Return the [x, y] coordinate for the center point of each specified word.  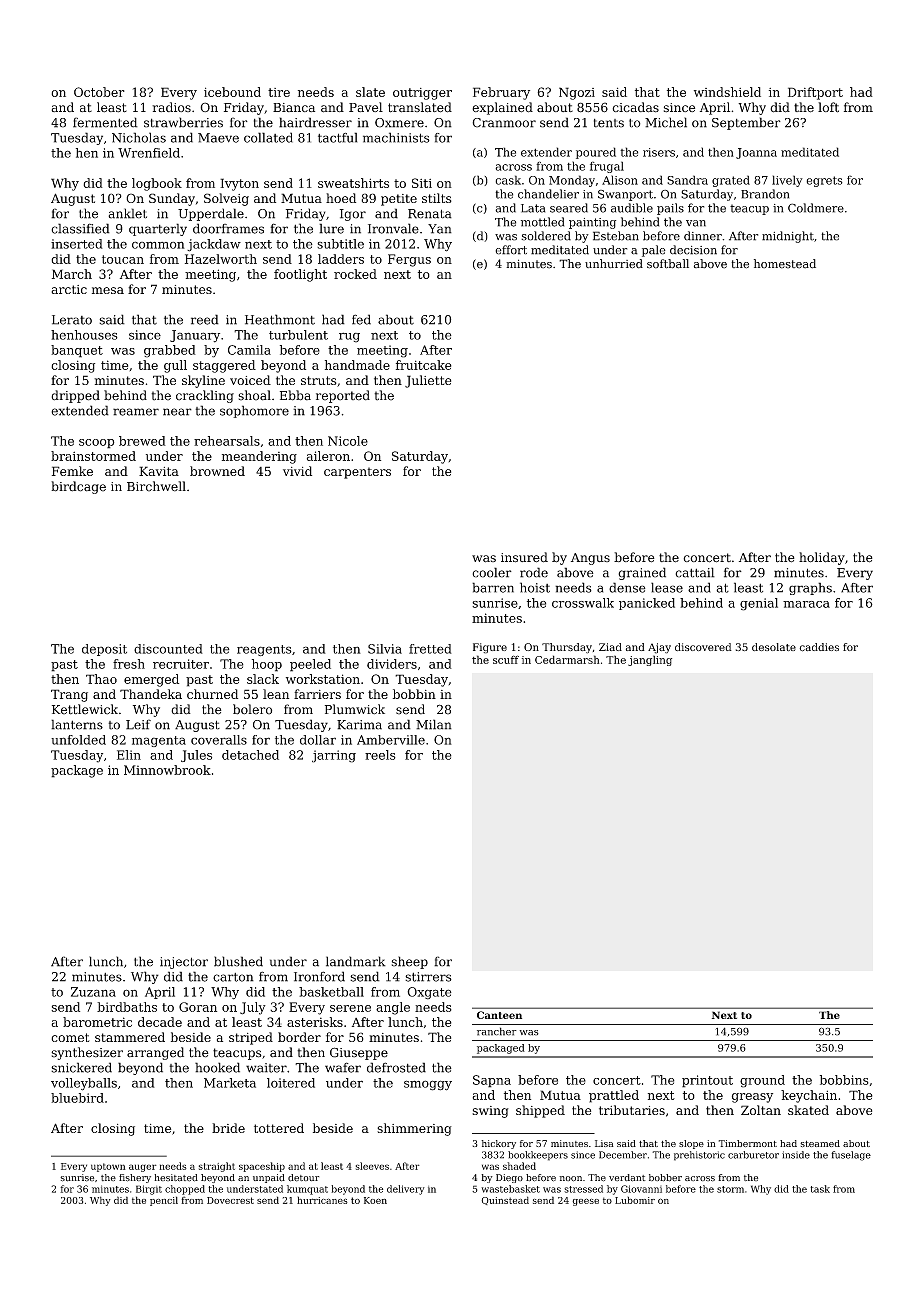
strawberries [183, 122]
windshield [727, 92]
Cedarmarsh [567, 659]
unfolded [78, 740]
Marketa [230, 1083]
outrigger [422, 94]
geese [585, 1202]
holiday [822, 558]
